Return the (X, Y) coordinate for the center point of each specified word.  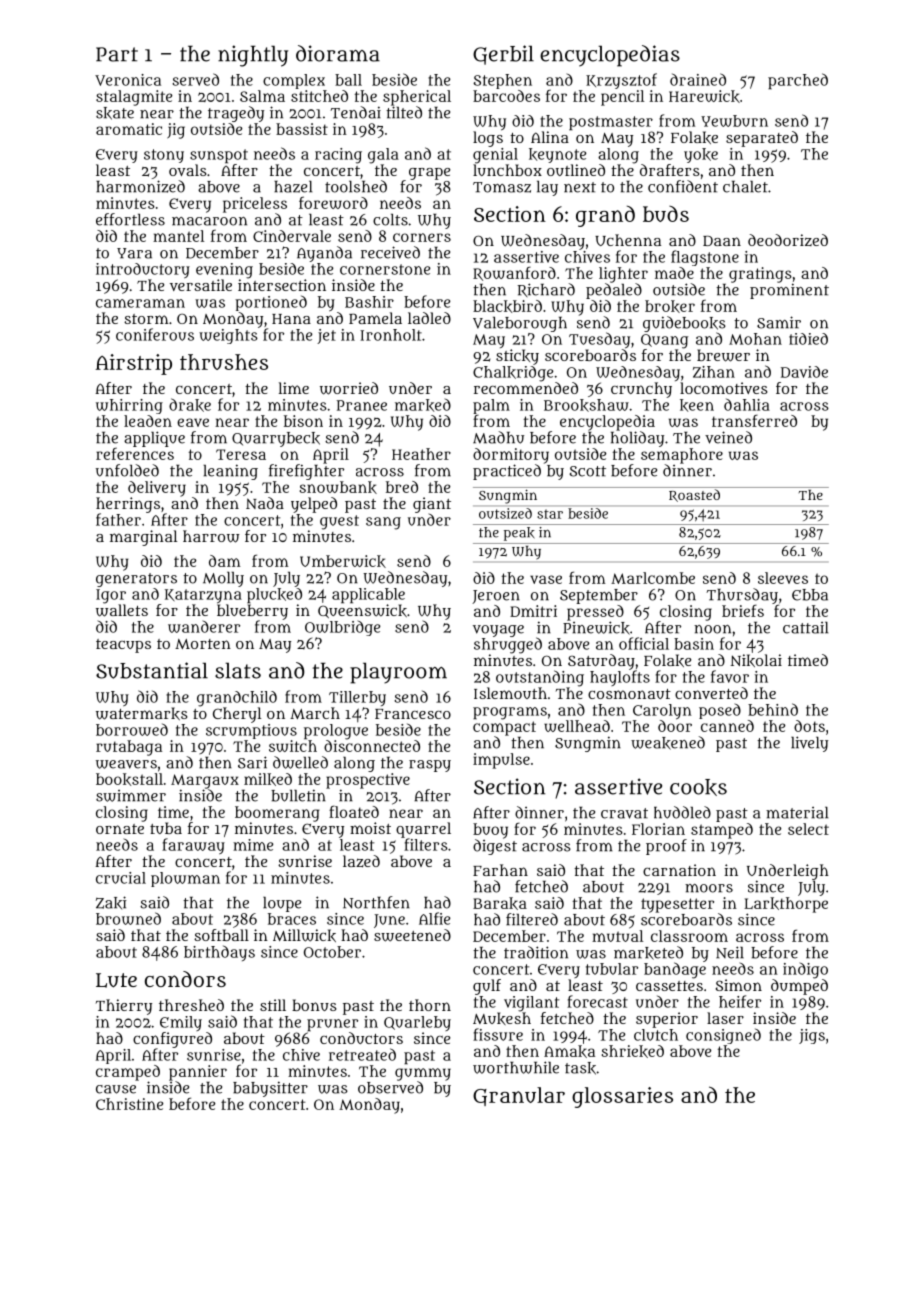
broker (670, 306)
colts (390, 220)
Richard (546, 290)
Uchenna (628, 240)
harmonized (140, 186)
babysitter (270, 1089)
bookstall (129, 779)
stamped (722, 831)
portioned (271, 303)
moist (370, 828)
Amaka (569, 1051)
